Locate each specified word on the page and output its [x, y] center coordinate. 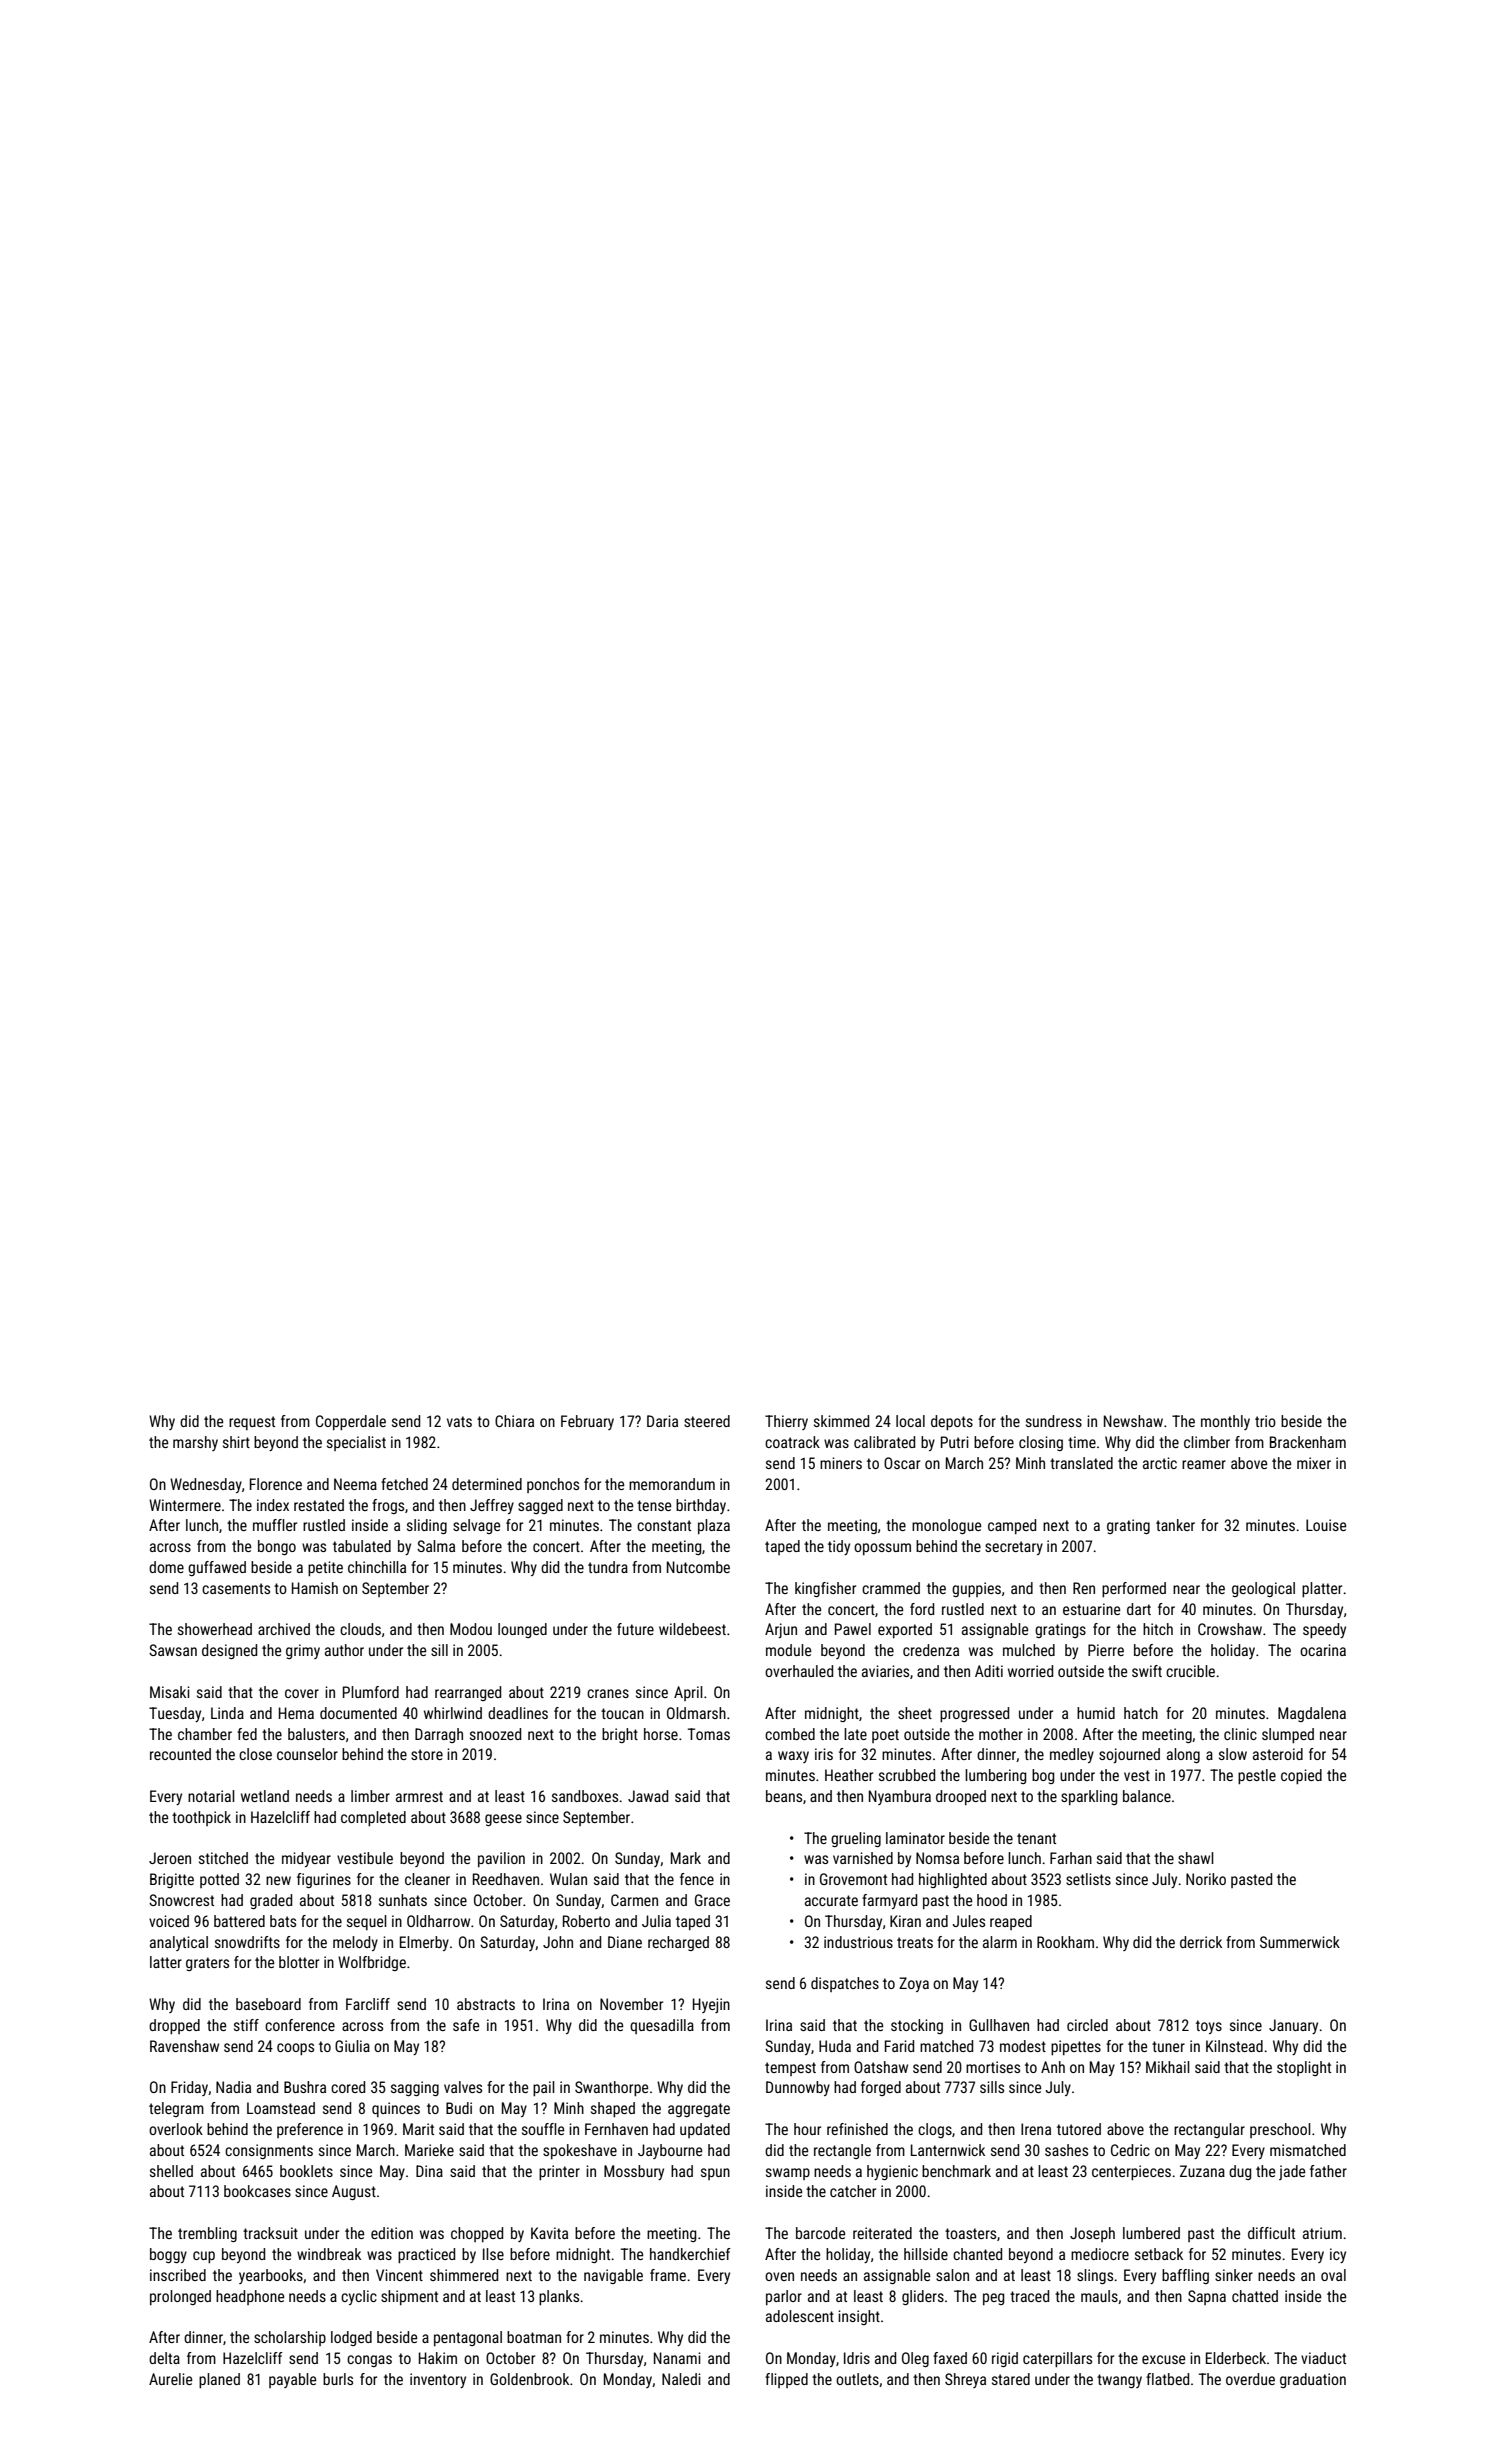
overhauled [799, 1671]
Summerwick [1300, 1942]
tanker [1175, 1525]
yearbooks [271, 2276]
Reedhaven [506, 1879]
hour [807, 2129]
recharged [678, 1943]
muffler [275, 1525]
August [354, 2192]
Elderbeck [1236, 2358]
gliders [923, 2297]
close [255, 1754]
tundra [608, 1567]
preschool [1280, 2130]
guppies [976, 1589]
